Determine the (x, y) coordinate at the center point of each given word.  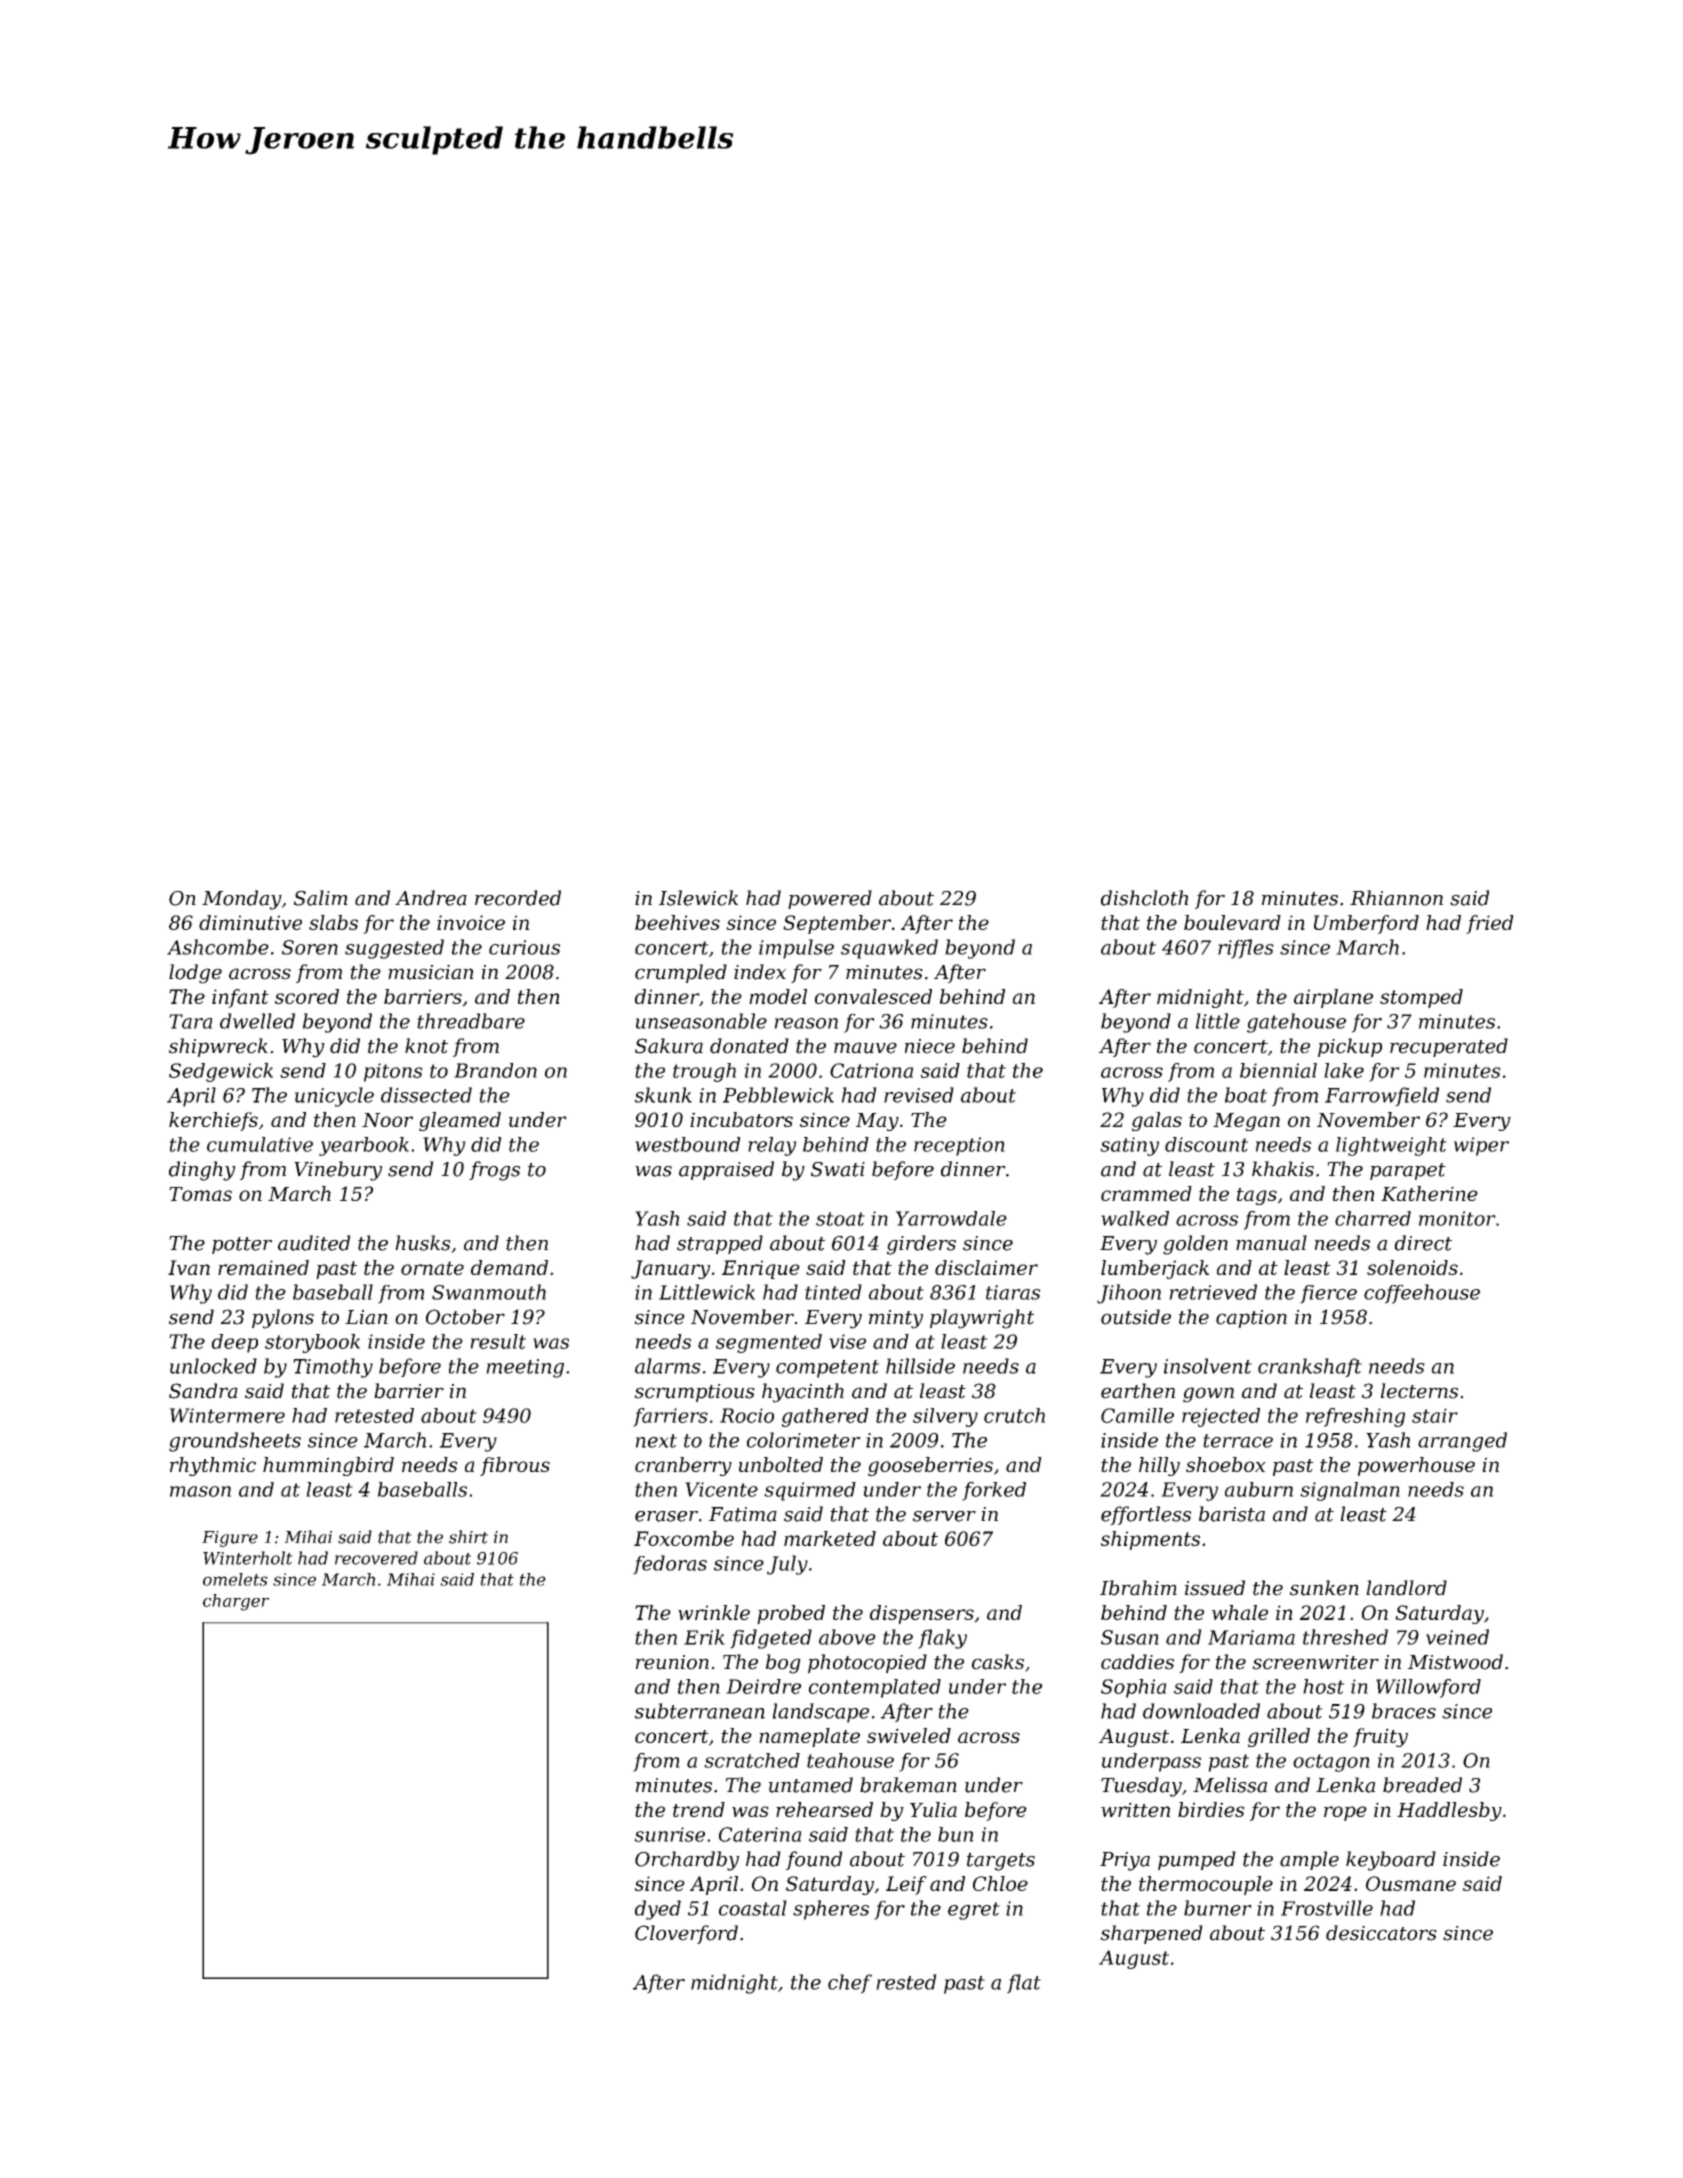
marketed (830, 1538)
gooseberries (930, 1466)
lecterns (1419, 1391)
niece (930, 1046)
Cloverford (686, 1934)
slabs (333, 922)
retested (374, 1415)
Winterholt (248, 1558)
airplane (1333, 998)
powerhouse (1416, 1466)
